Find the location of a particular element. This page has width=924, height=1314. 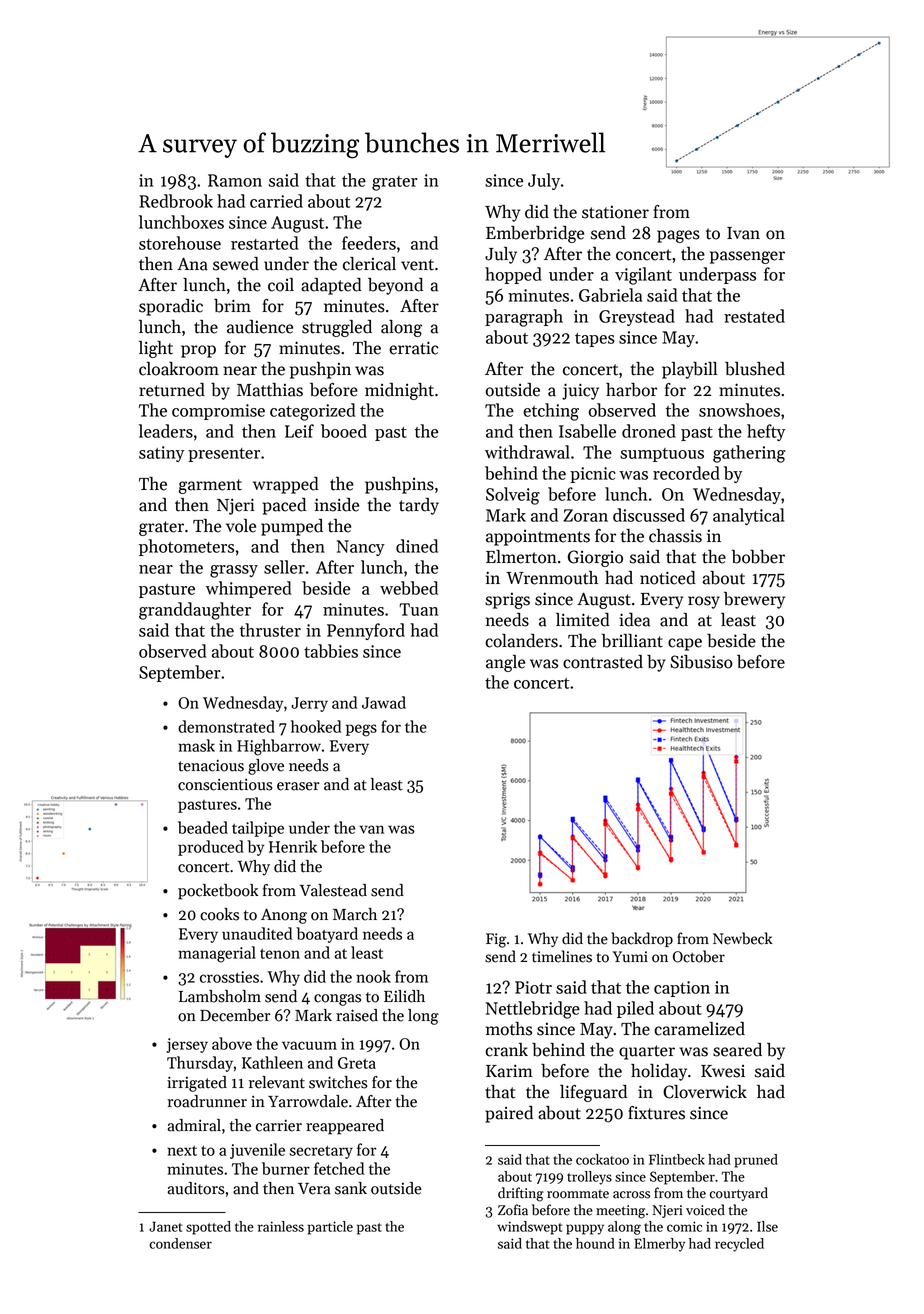

condenser is located at coordinates (181, 1243).
